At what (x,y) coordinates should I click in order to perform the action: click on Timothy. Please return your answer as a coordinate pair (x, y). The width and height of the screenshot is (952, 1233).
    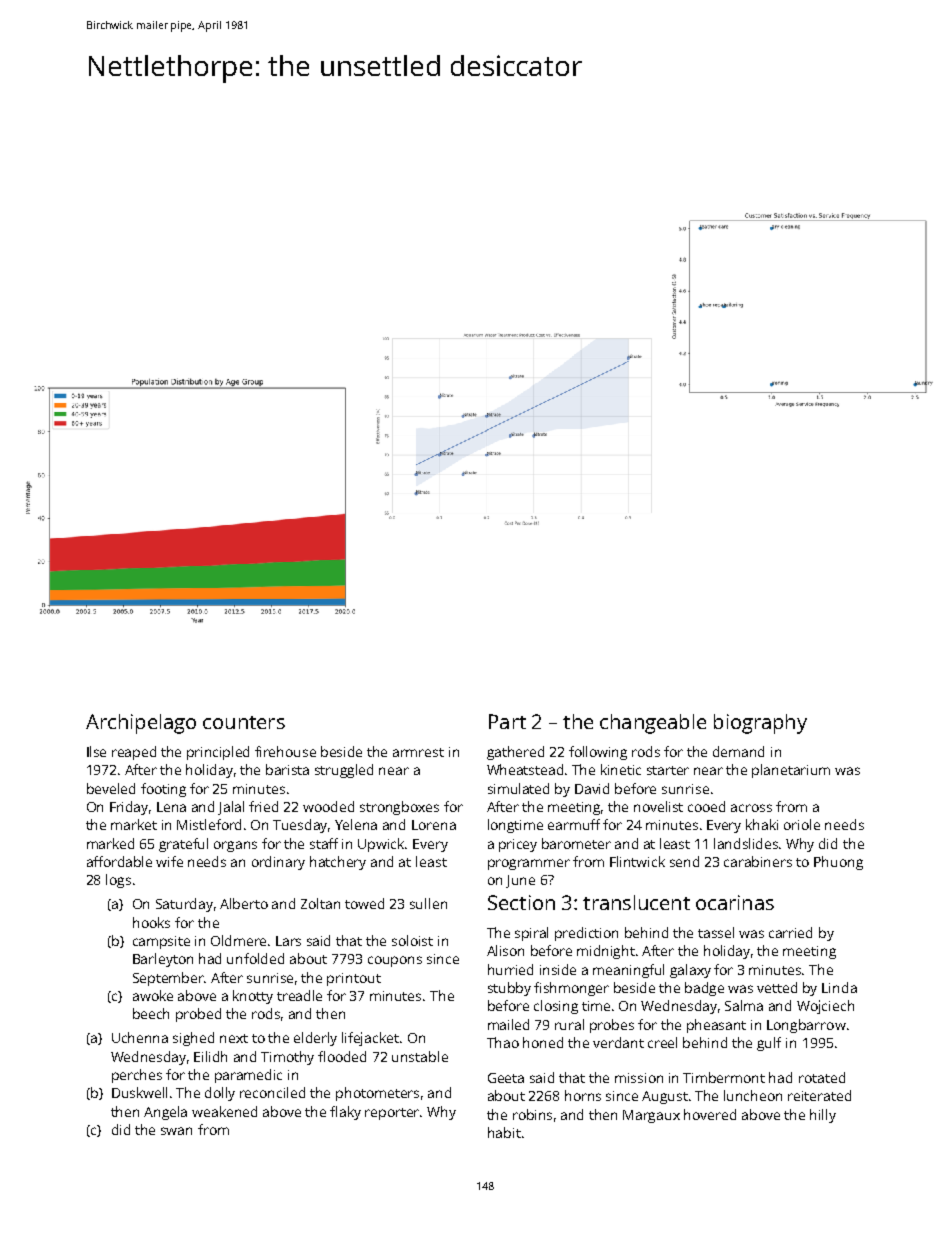
    Looking at the image, I should click on (287, 1058).
